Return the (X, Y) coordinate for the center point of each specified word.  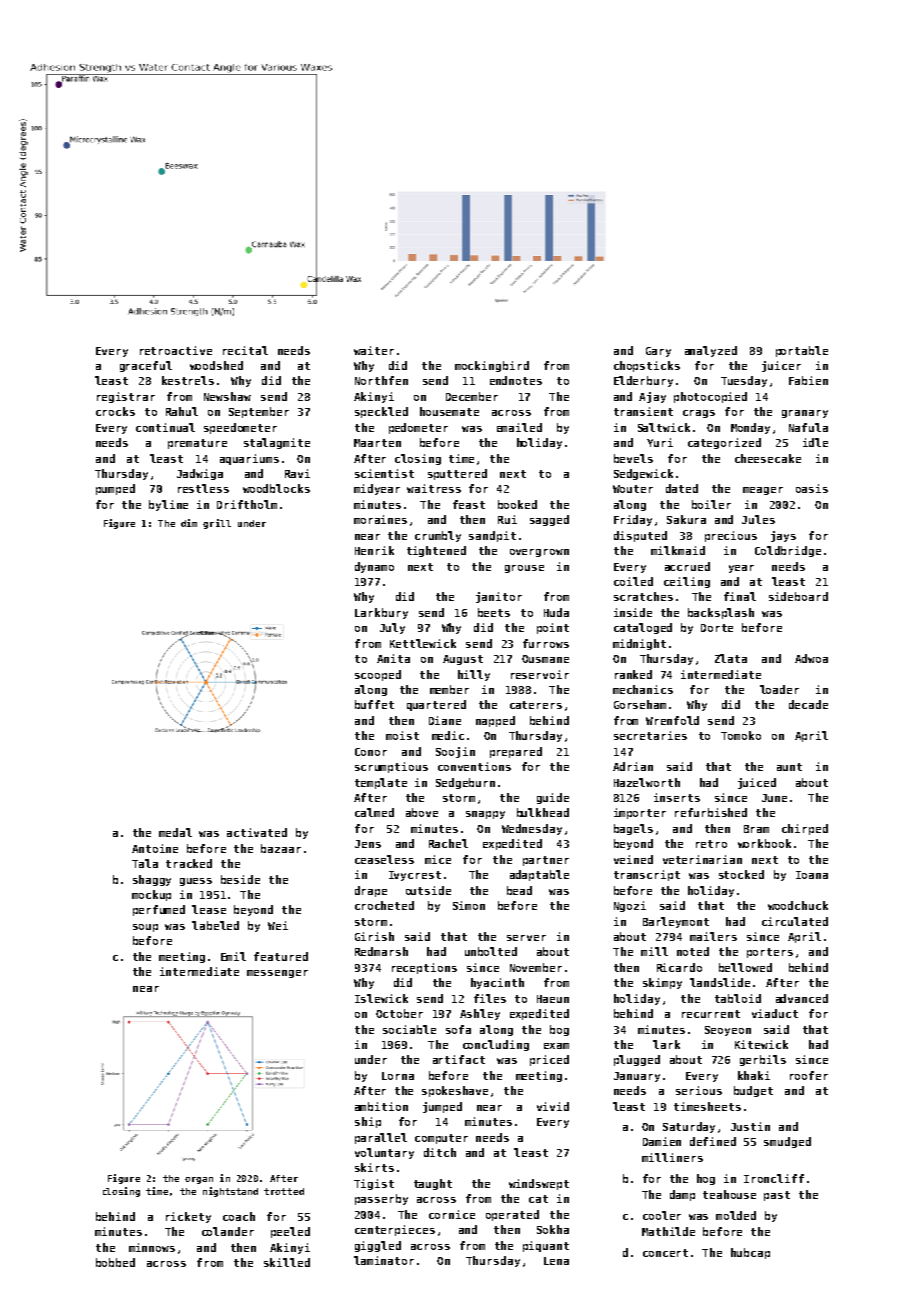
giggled (378, 1246)
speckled (381, 412)
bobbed (115, 1262)
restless (203, 488)
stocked (741, 874)
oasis (812, 488)
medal (175, 832)
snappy (485, 815)
